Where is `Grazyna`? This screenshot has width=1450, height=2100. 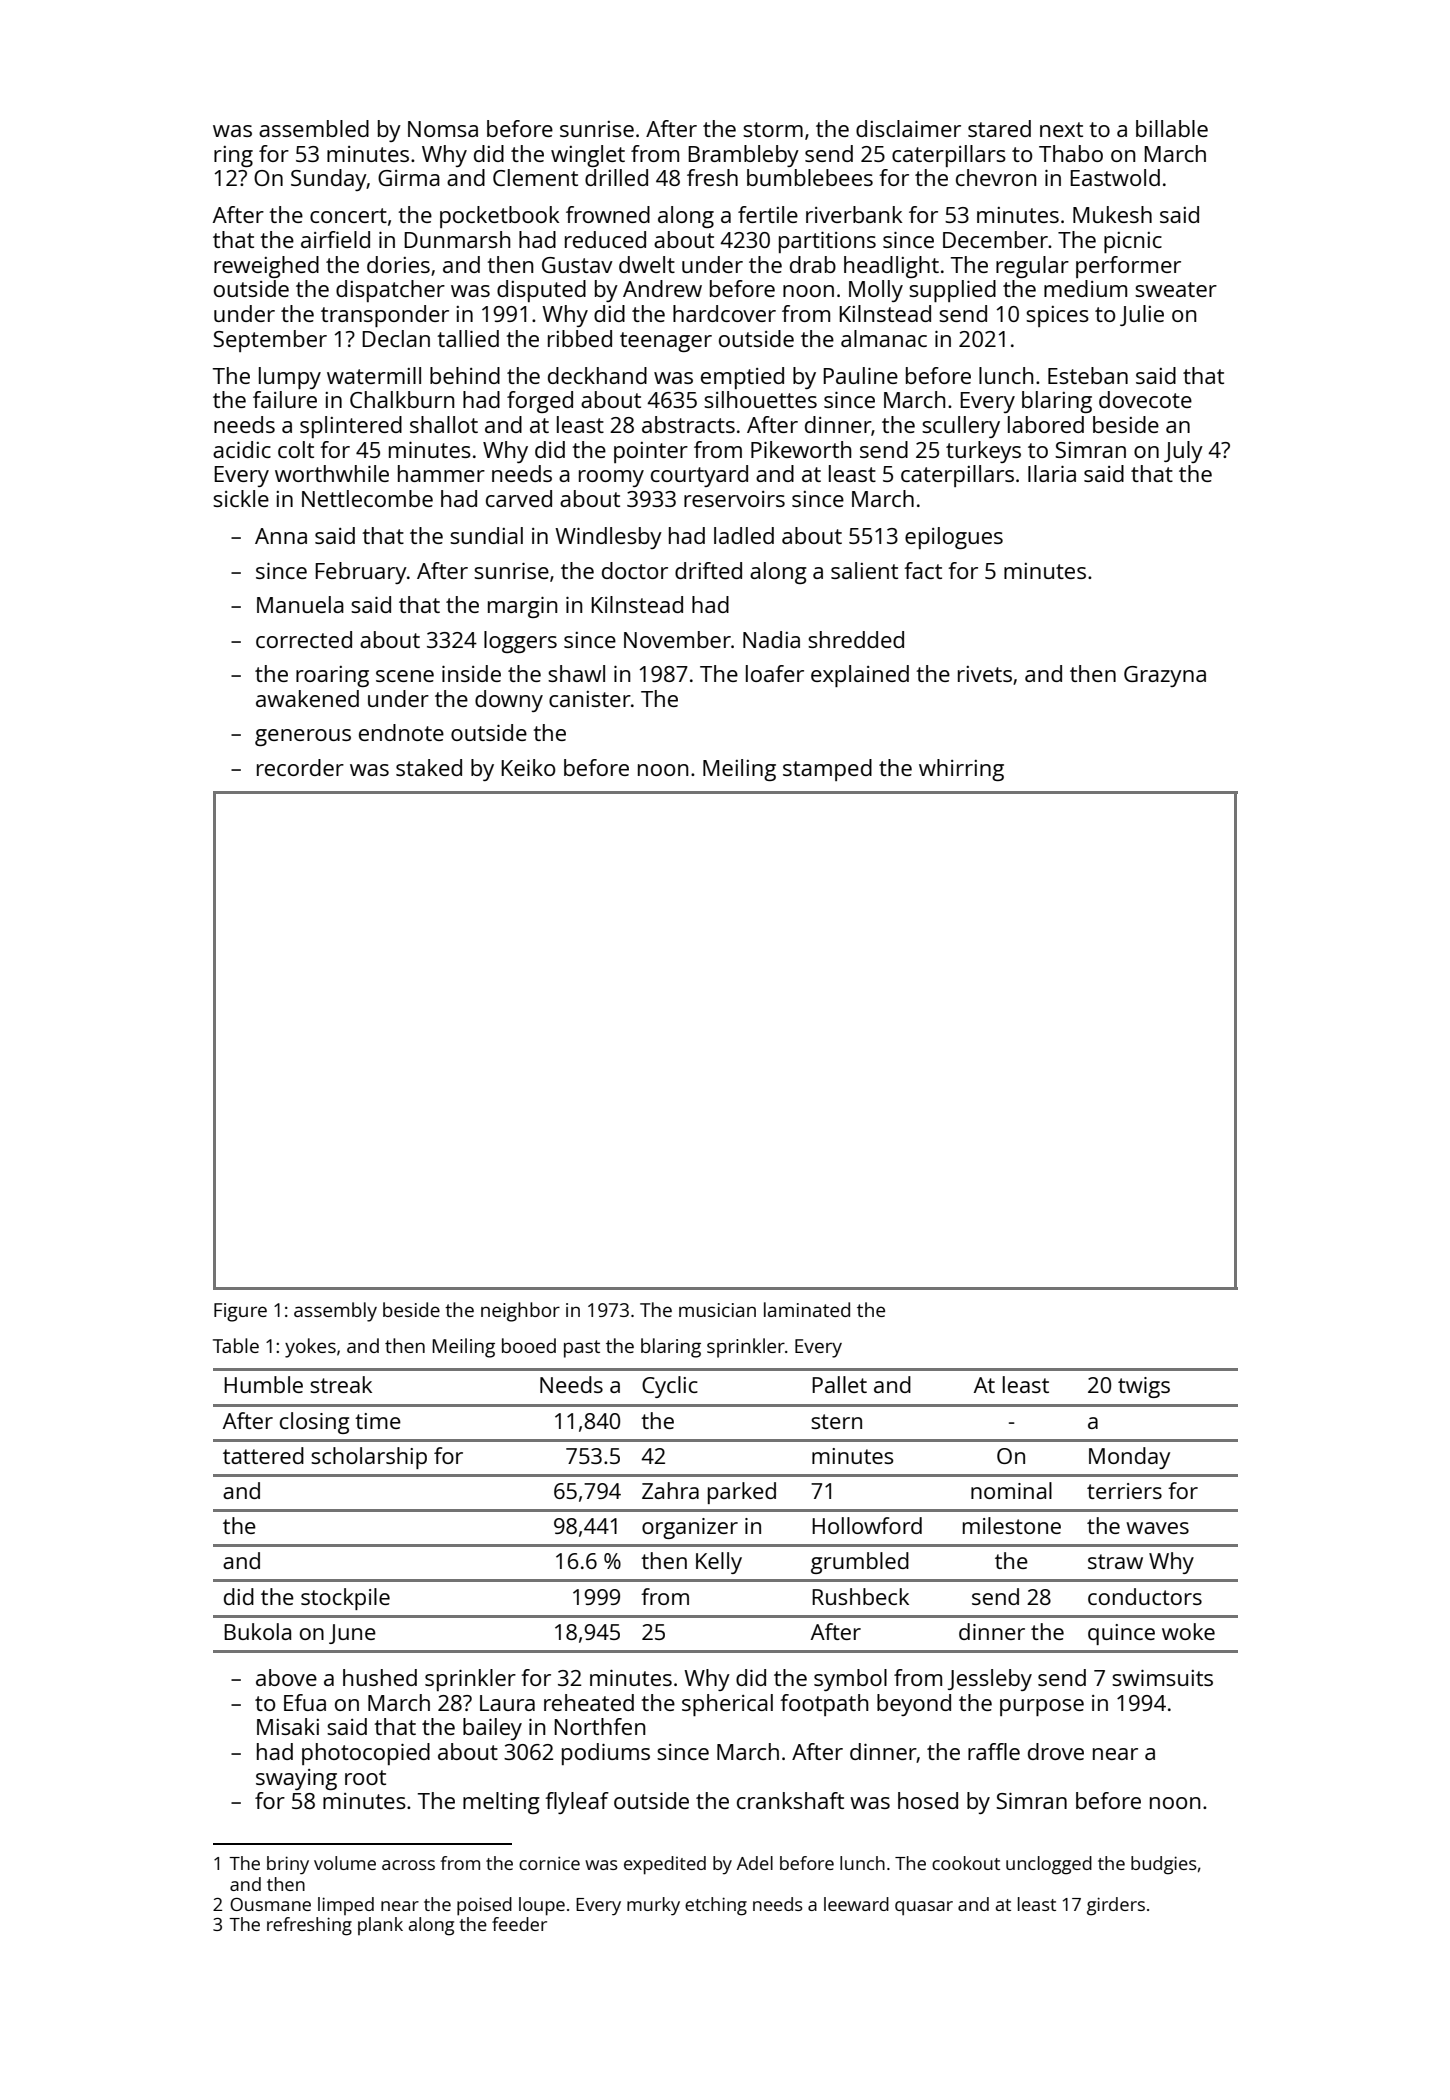
Grazyna is located at coordinates (1165, 676).
